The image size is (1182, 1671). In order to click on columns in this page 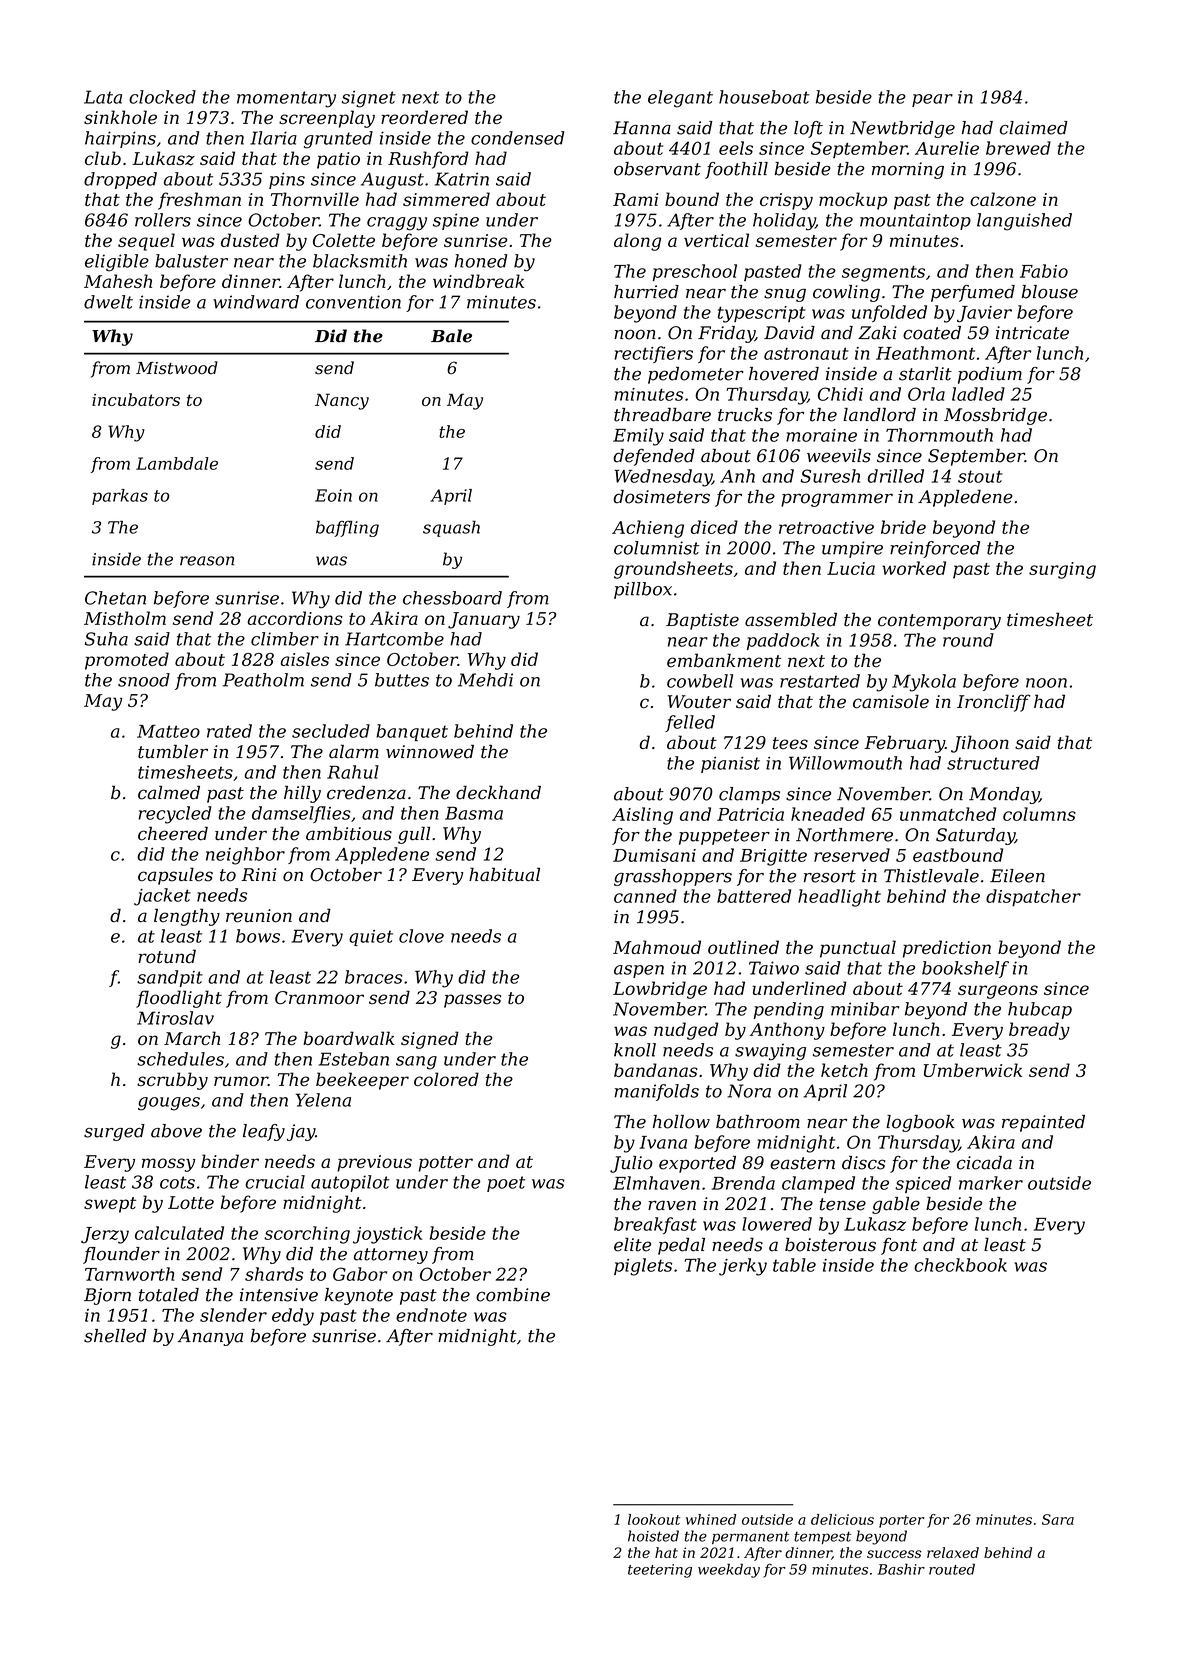, I will do `click(1039, 814)`.
